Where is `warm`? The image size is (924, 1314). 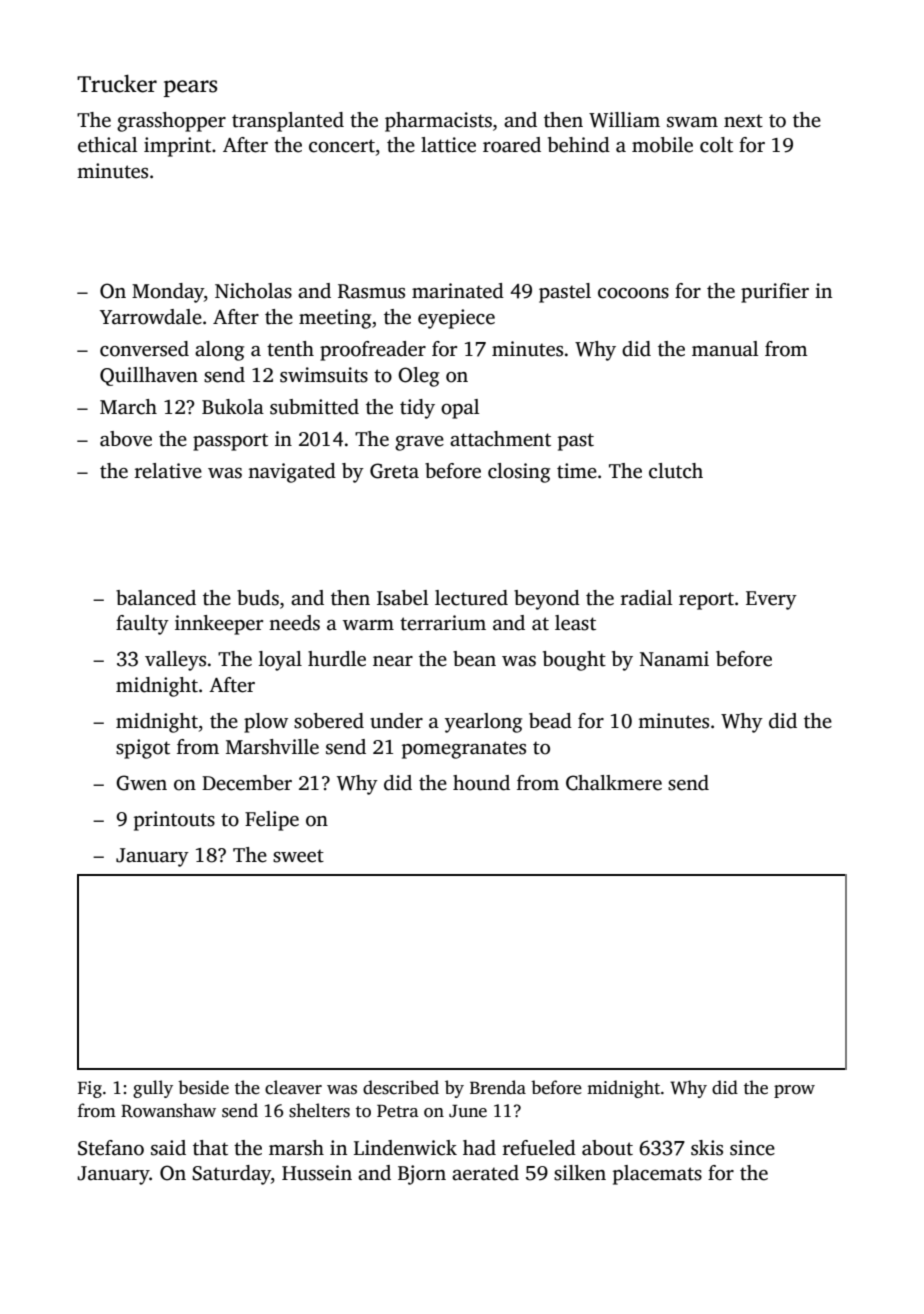
warm is located at coordinates (368, 625).
